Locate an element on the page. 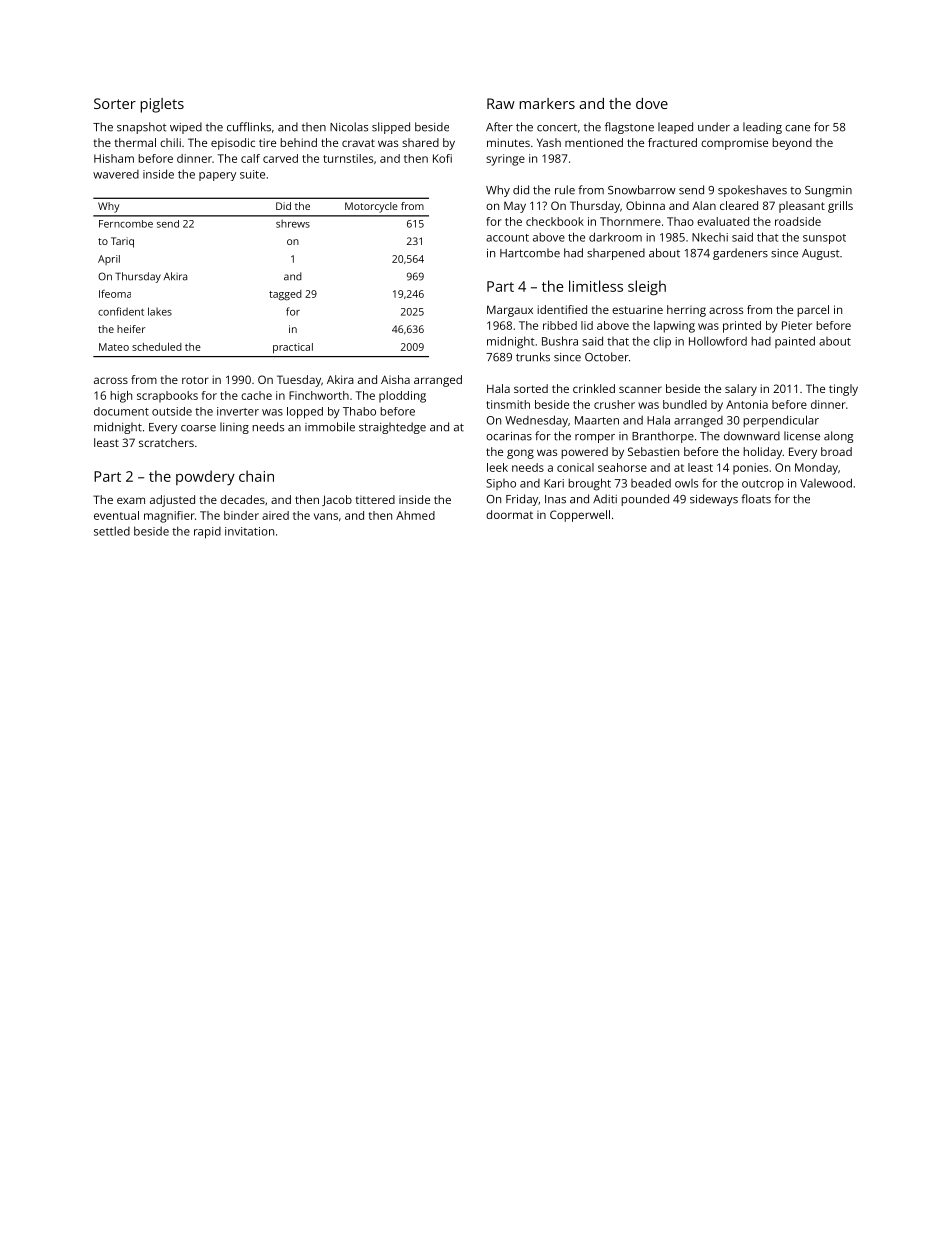 This page has width=952, height=1233. markers is located at coordinates (547, 103).
